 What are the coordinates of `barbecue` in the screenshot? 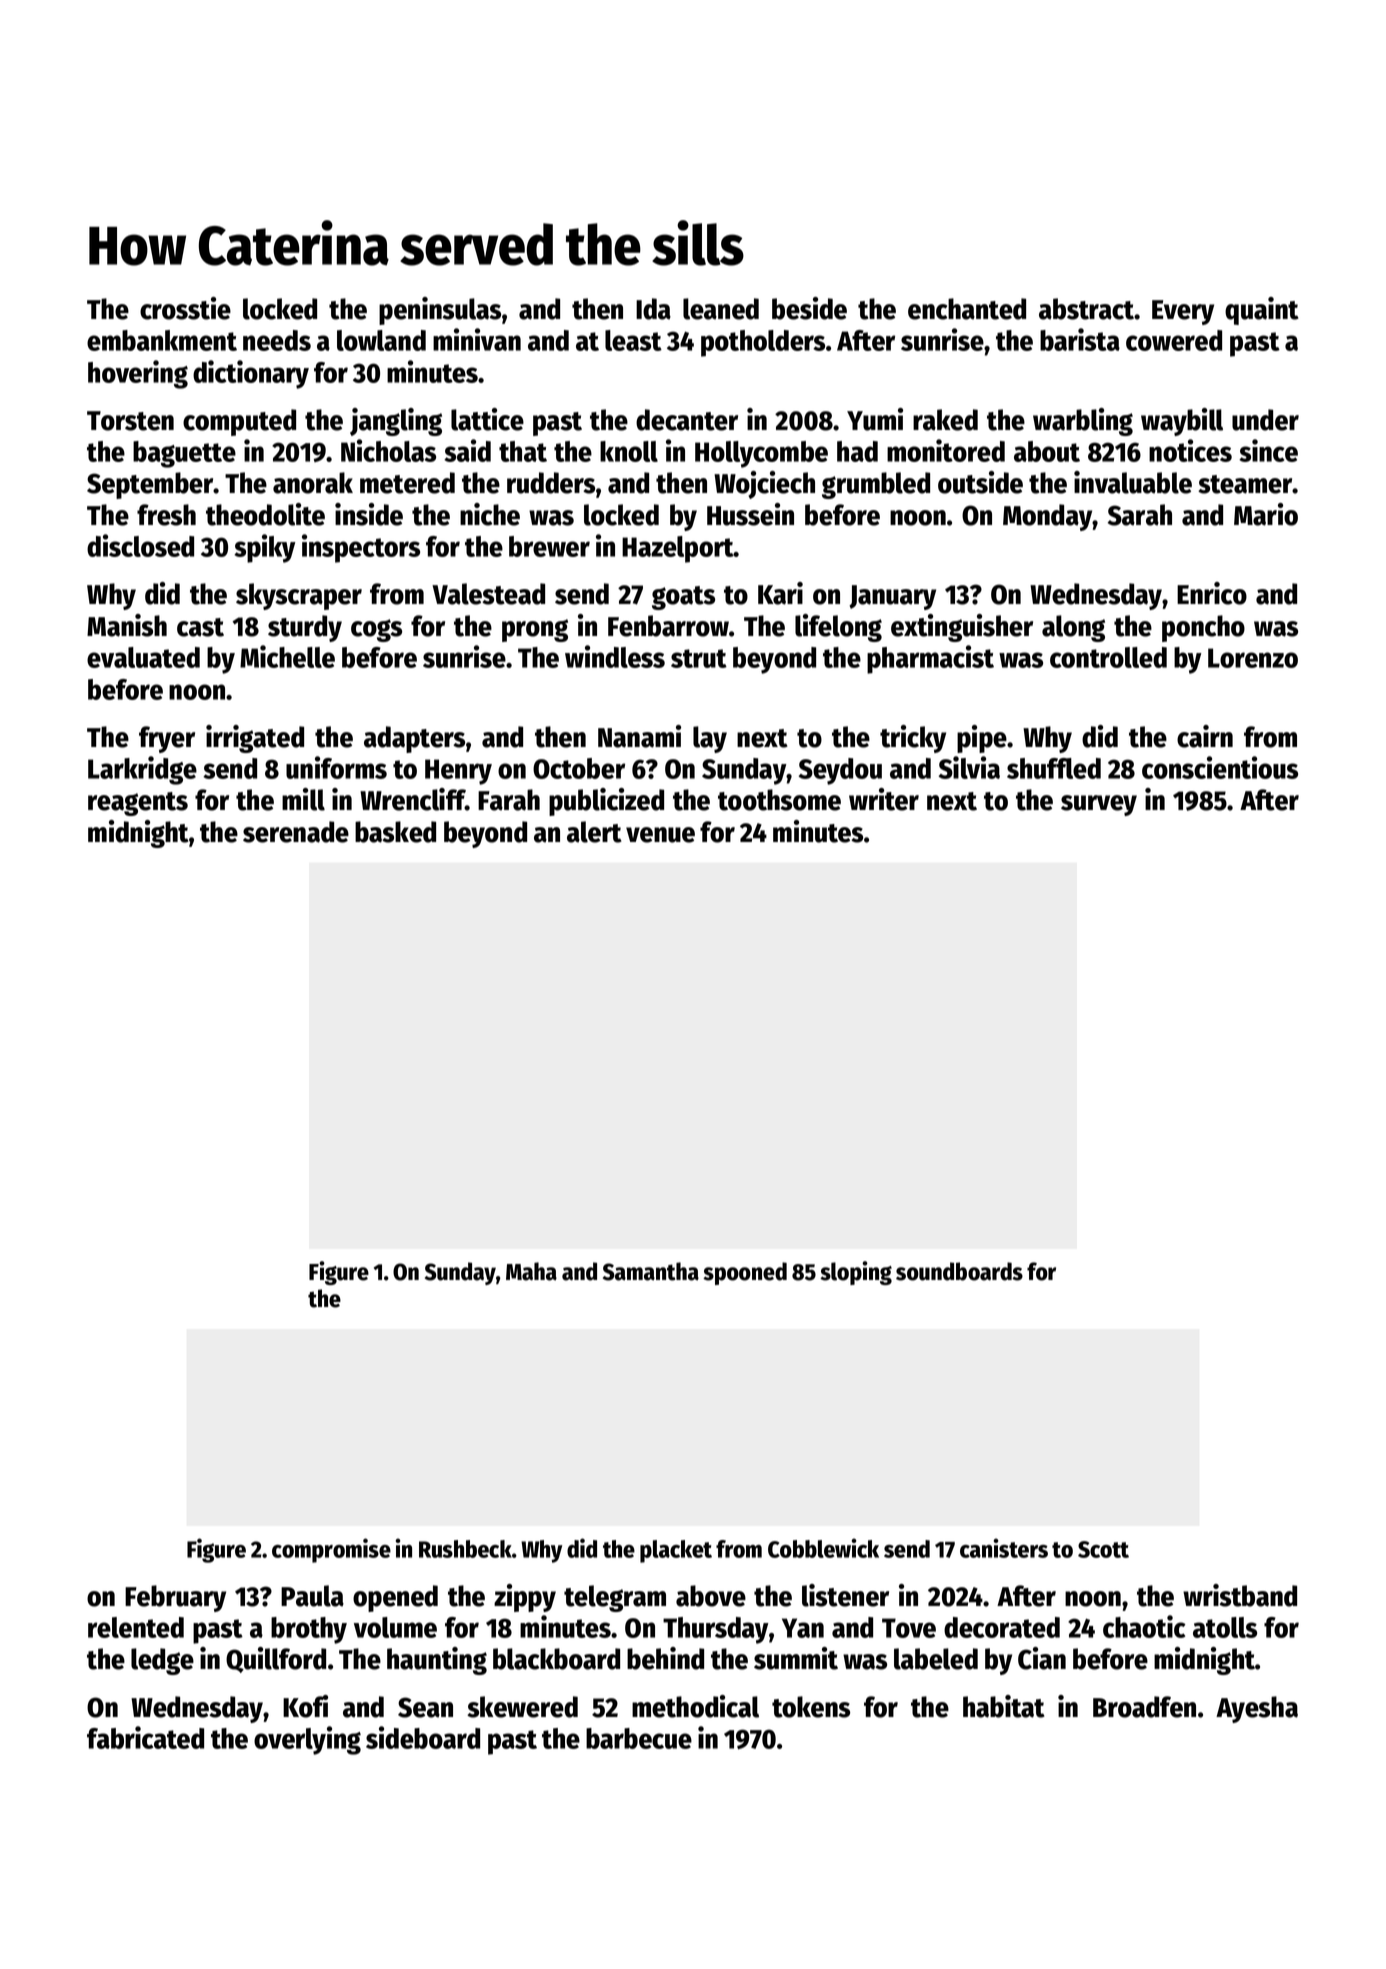 It's located at (639, 1738).
